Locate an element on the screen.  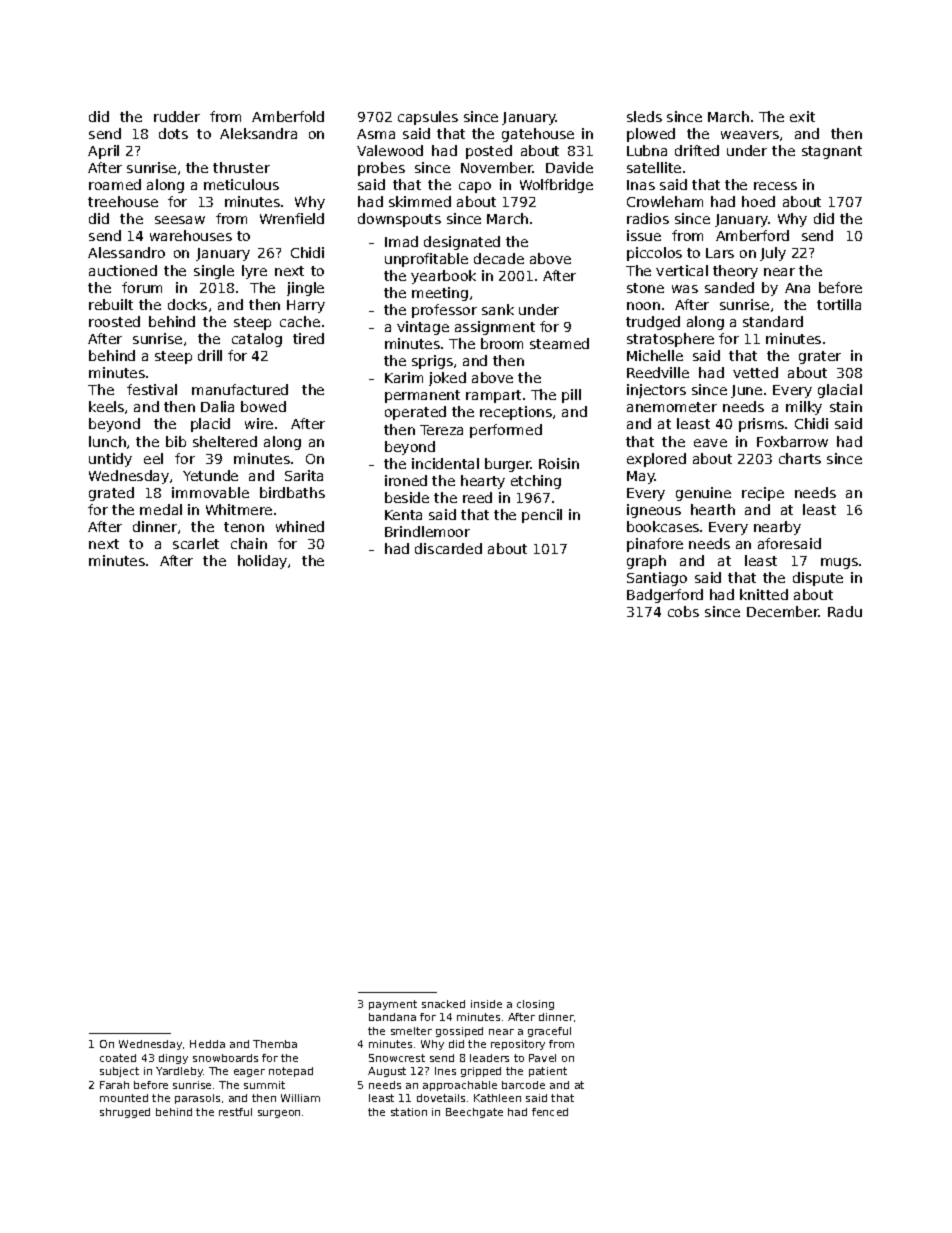
fenced is located at coordinates (550, 1112).
